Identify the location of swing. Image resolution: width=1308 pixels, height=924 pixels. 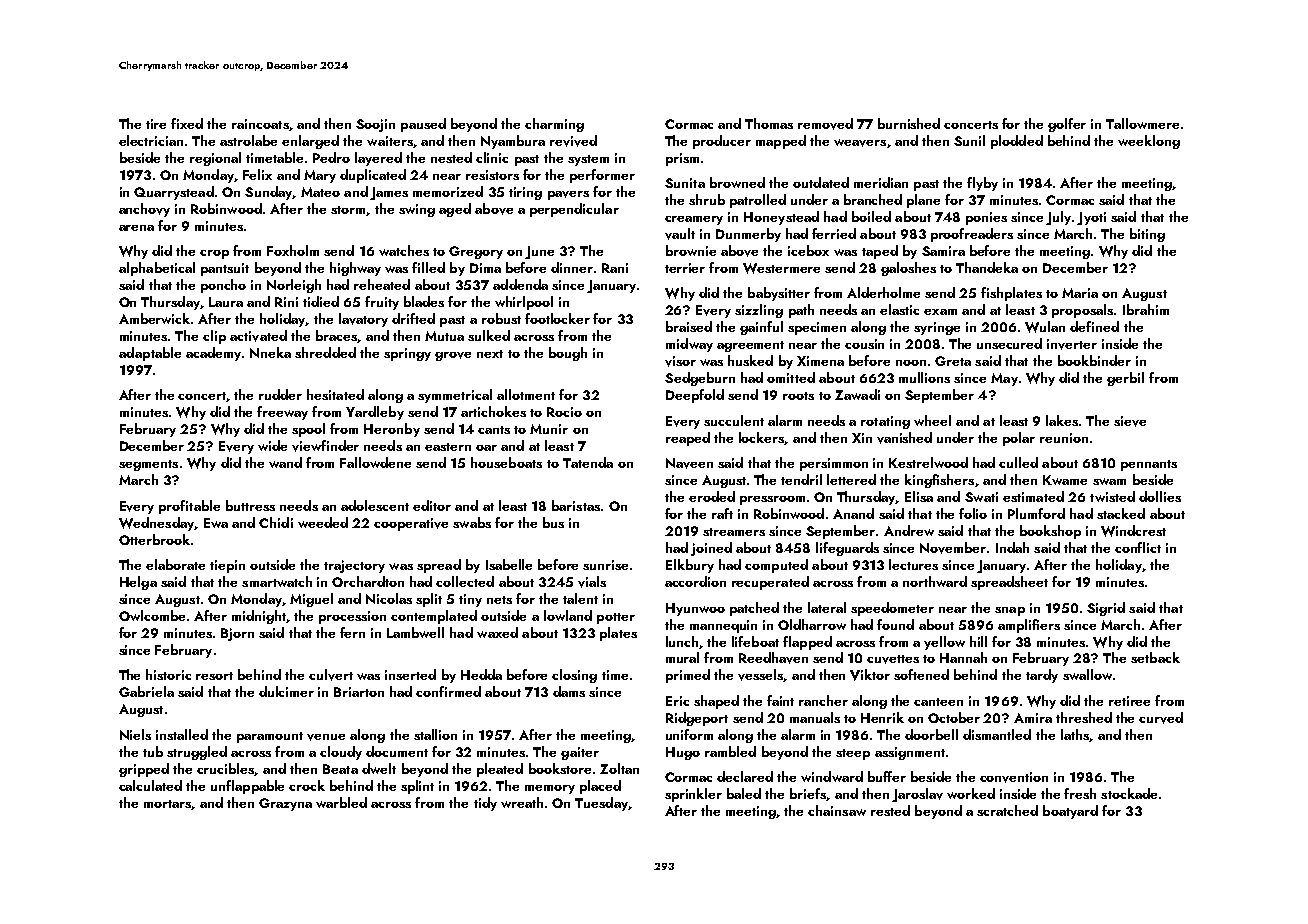
(417, 210).
